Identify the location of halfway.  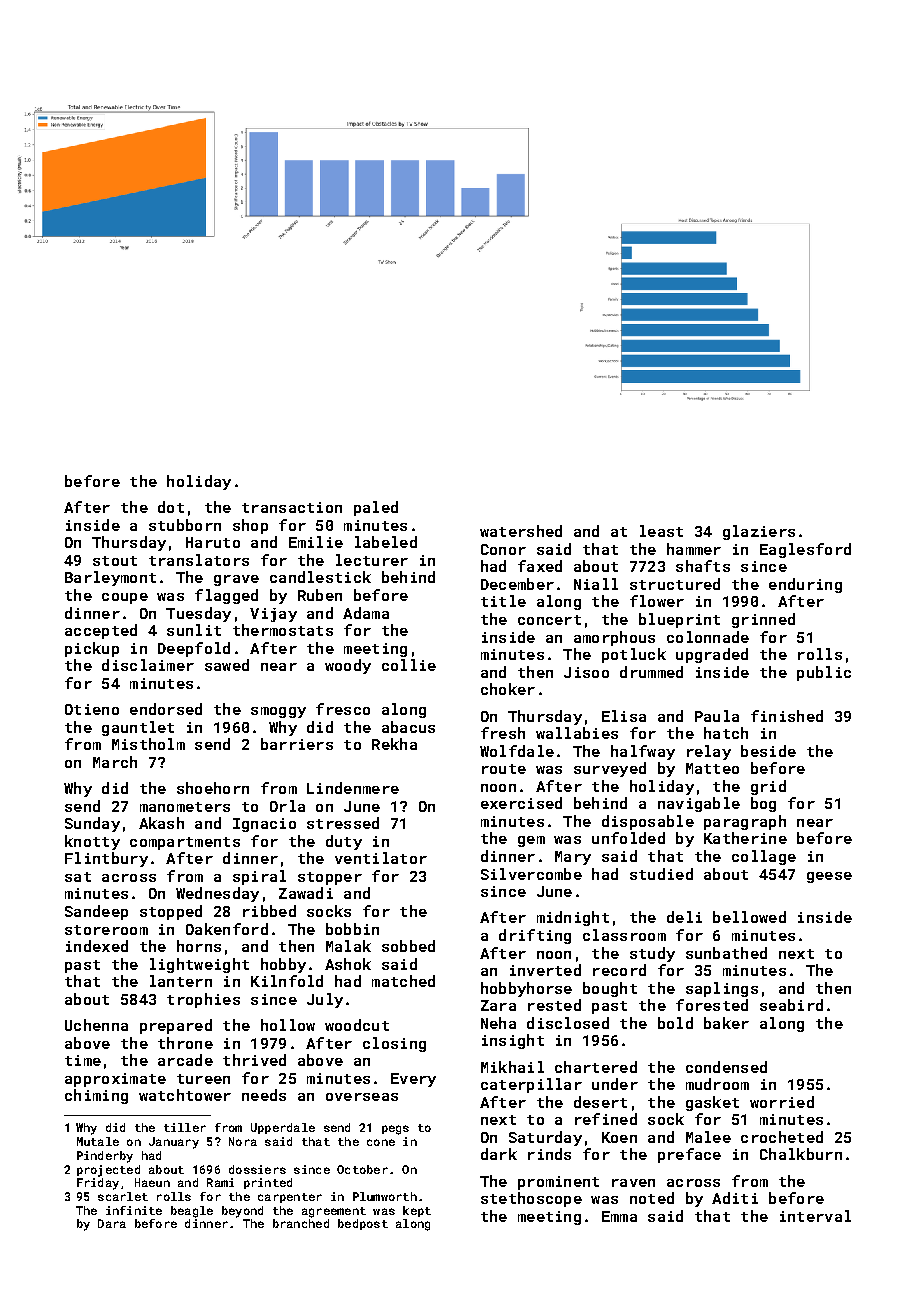
(643, 752).
